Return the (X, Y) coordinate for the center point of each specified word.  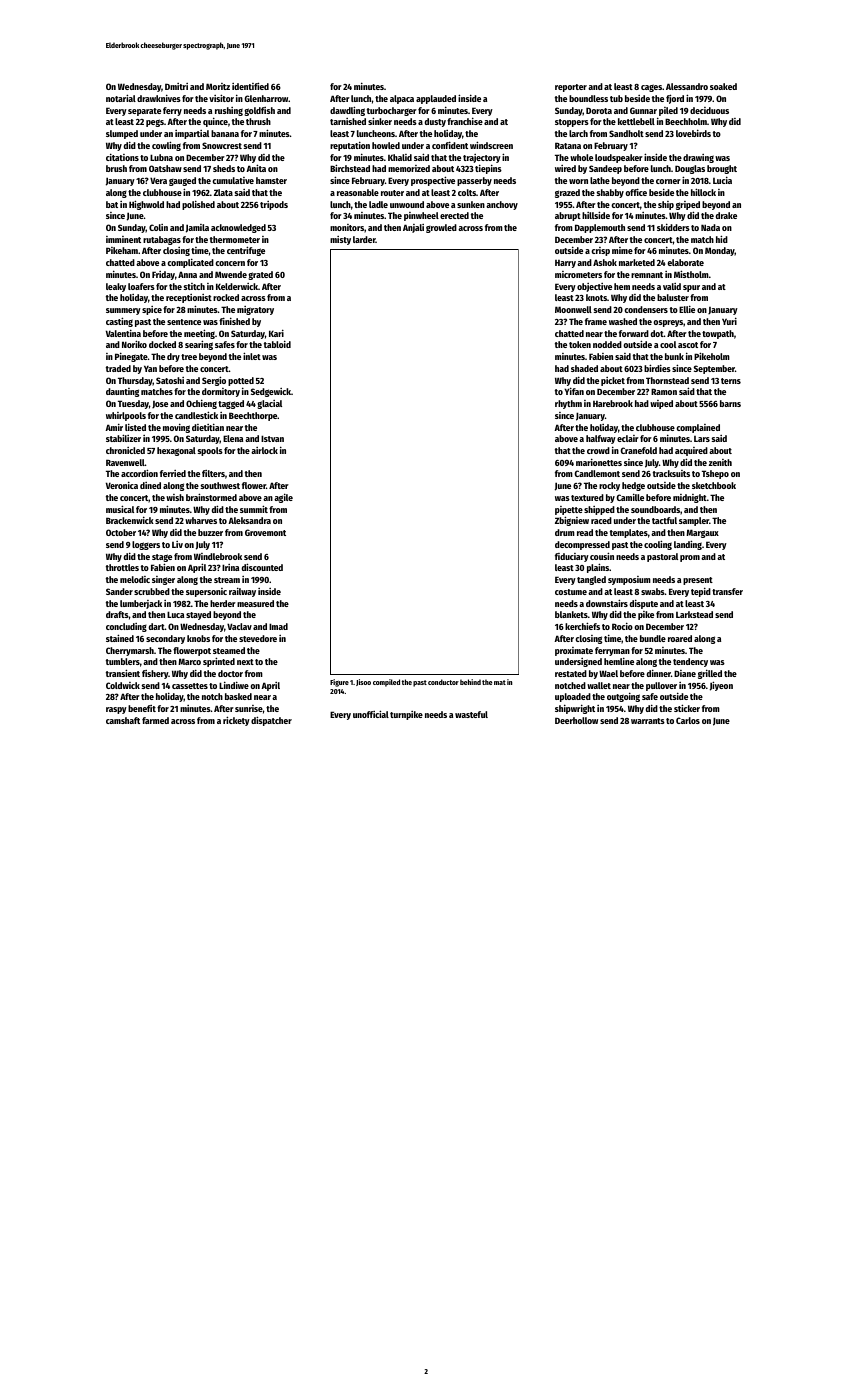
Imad (278, 626)
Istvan (272, 438)
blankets (571, 614)
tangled (591, 580)
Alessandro (687, 86)
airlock (264, 450)
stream (227, 580)
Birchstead (350, 168)
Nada (710, 227)
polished (198, 205)
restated (571, 673)
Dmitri (176, 86)
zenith (720, 462)
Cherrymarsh (130, 651)
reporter (571, 88)
